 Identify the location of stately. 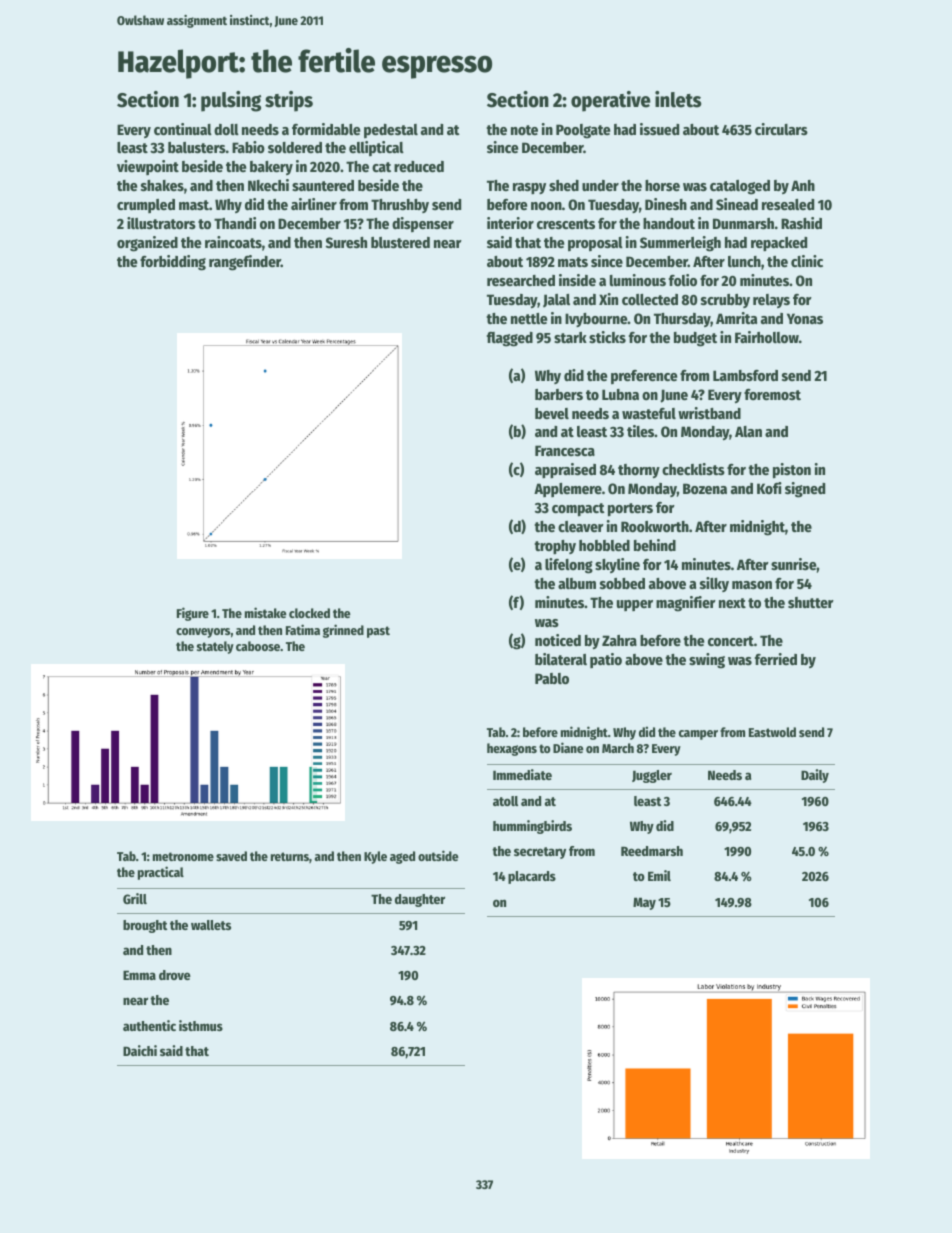
(215, 647).
